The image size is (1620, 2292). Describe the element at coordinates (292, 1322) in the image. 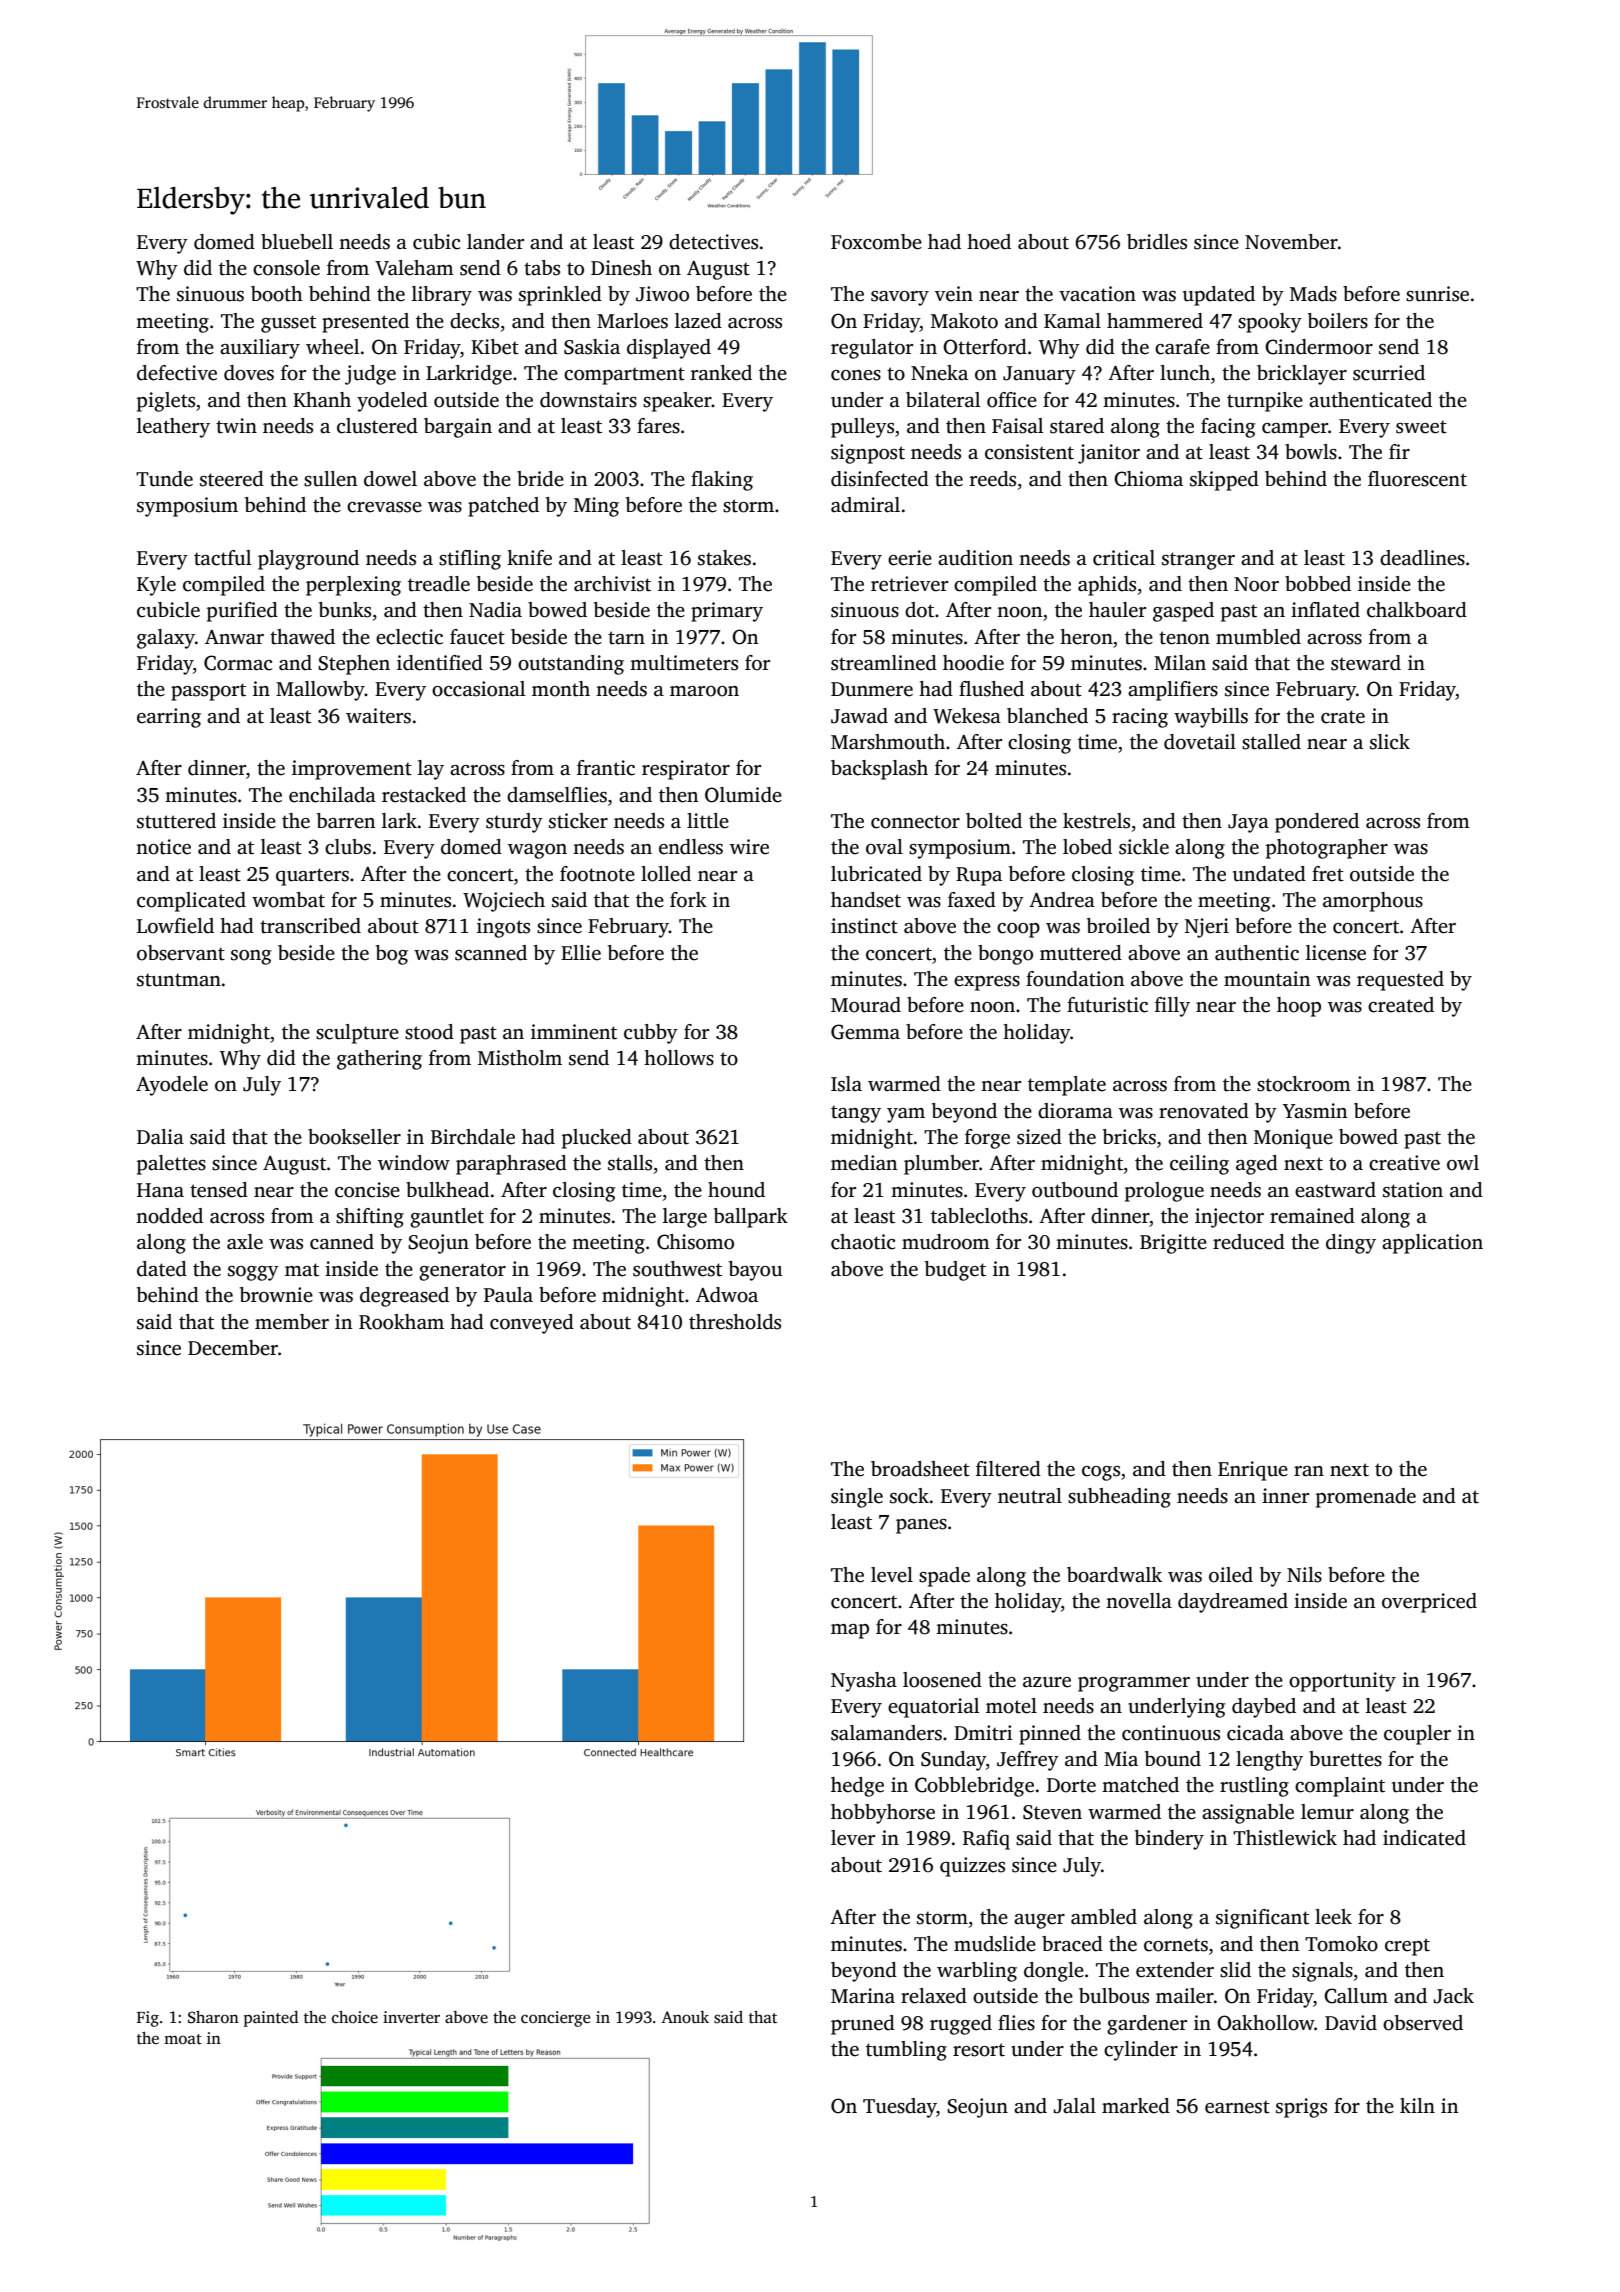

I see `member` at that location.
